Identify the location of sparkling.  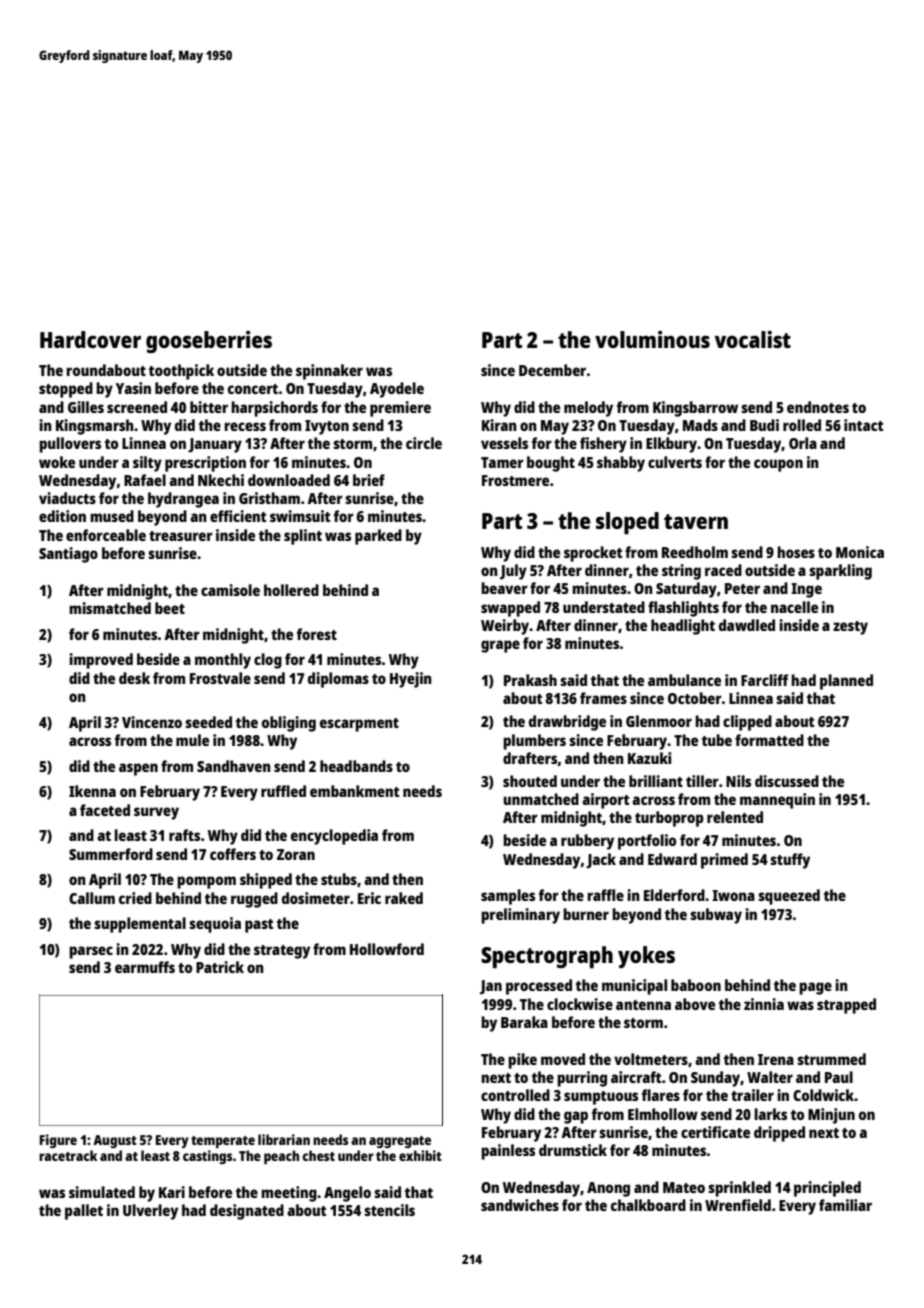
(840, 572).
